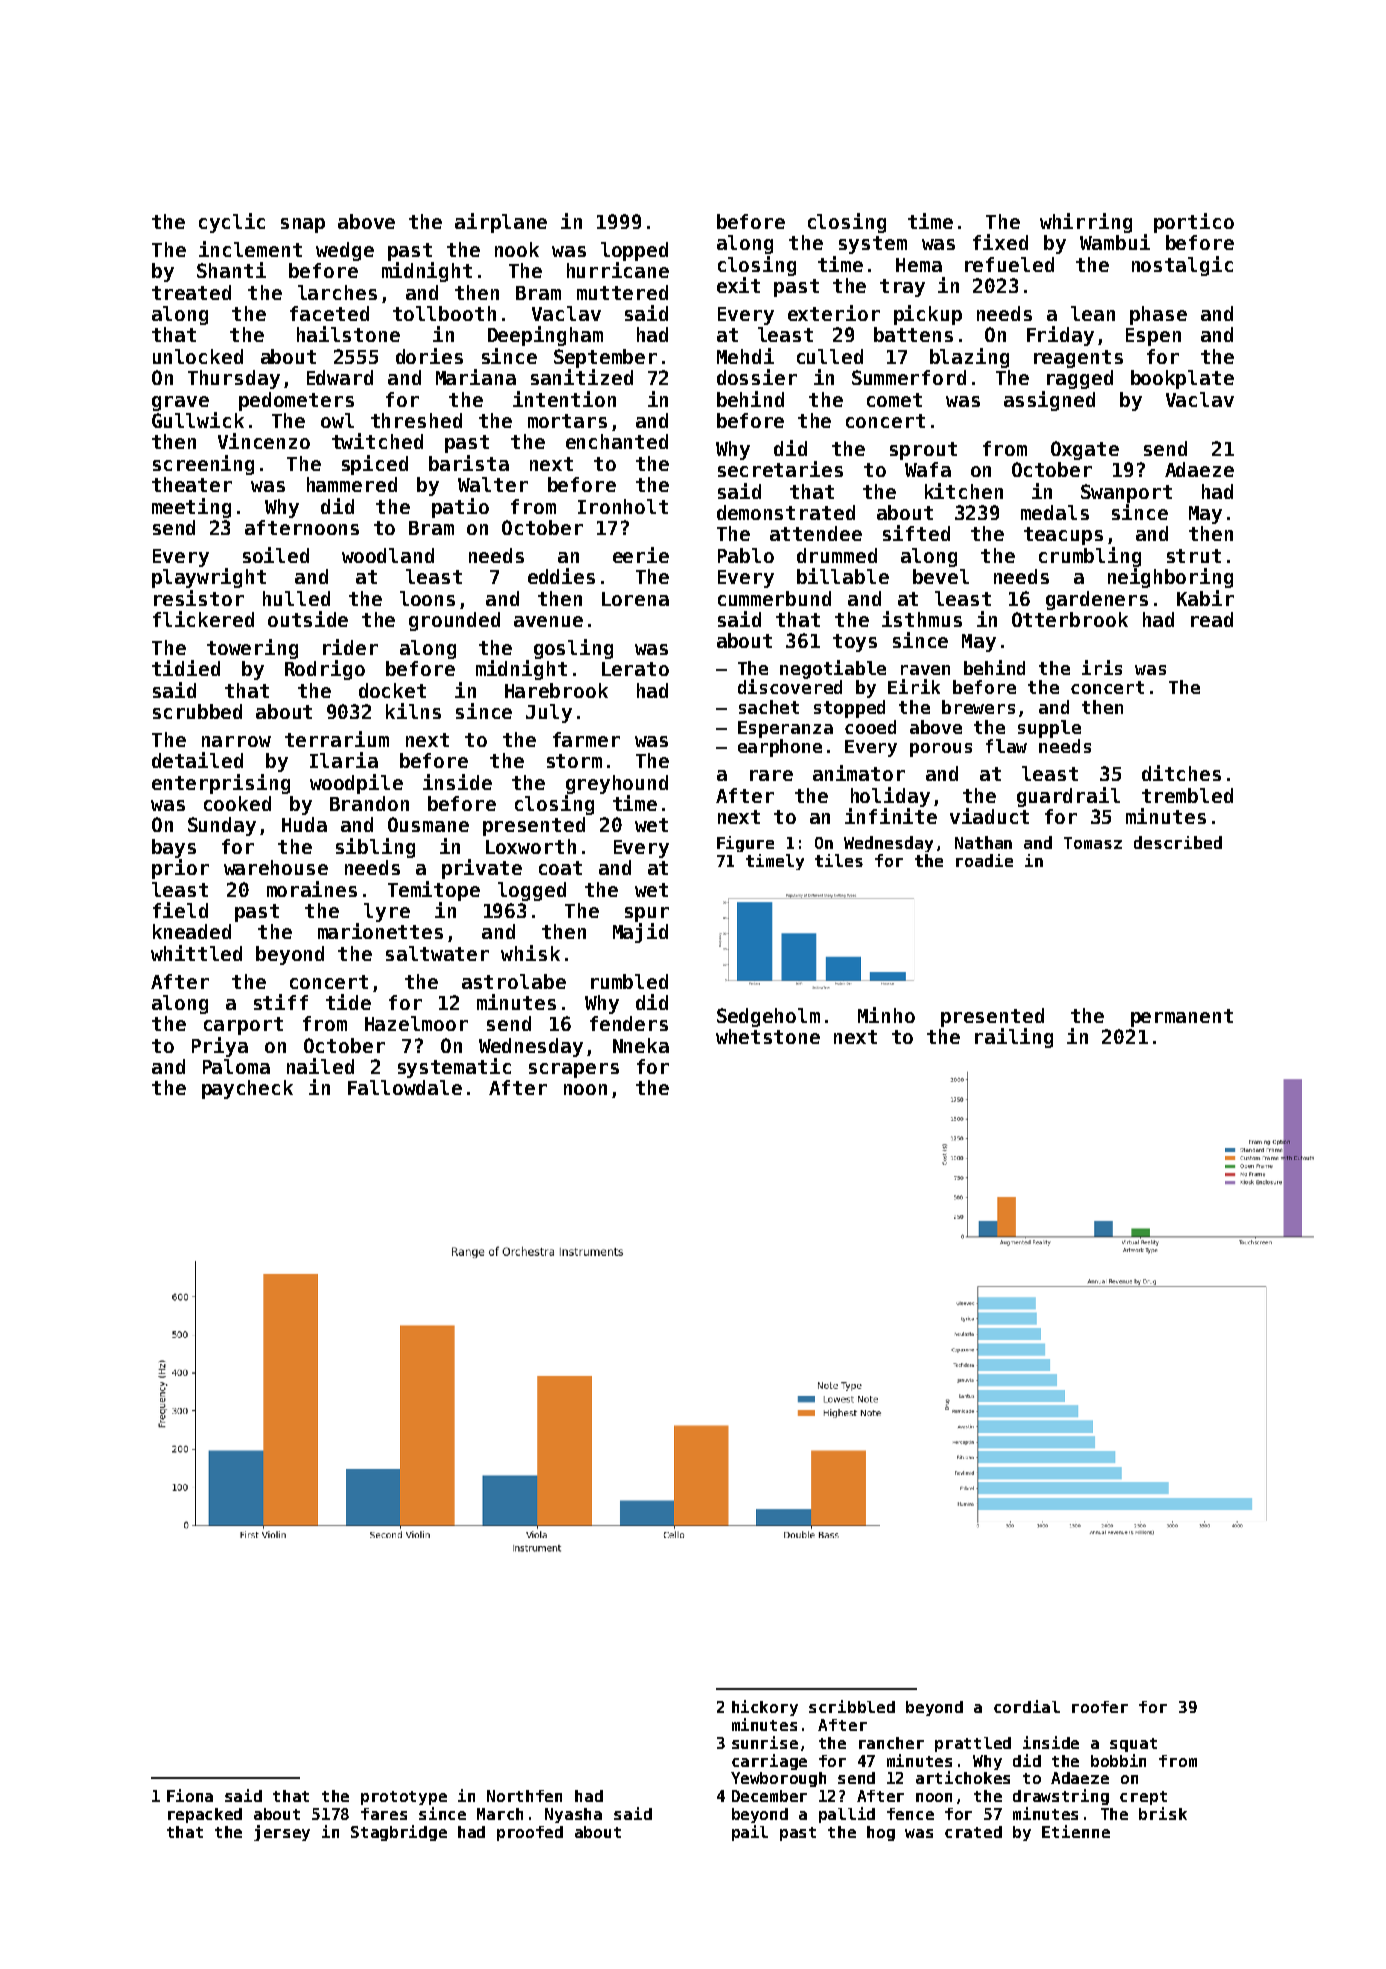 Image resolution: width=1386 pixels, height=1969 pixels. What do you see at coordinates (282, 1833) in the screenshot?
I see `jersey` at bounding box center [282, 1833].
